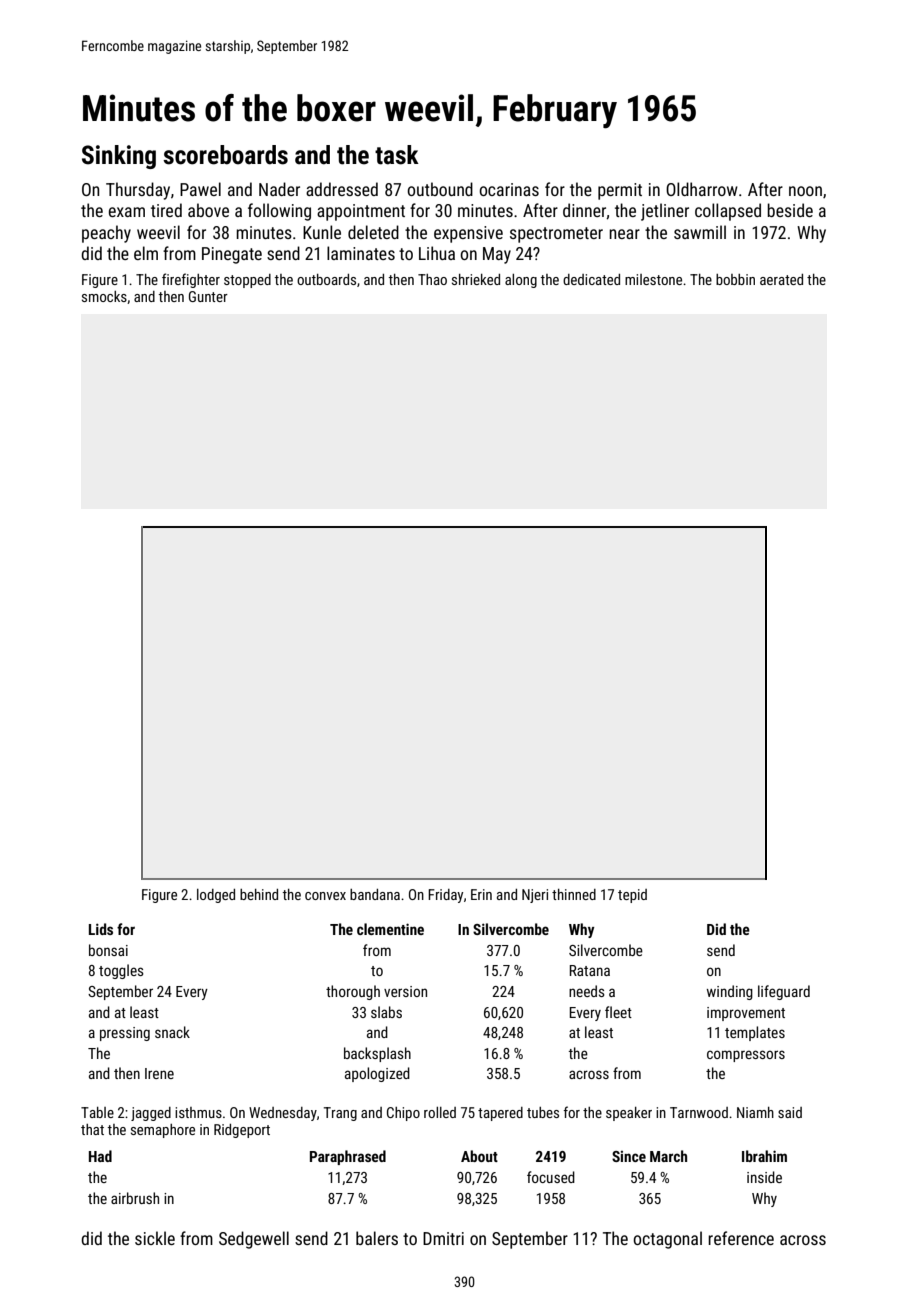 The image size is (908, 1316). I want to click on needs, so click(587, 991).
